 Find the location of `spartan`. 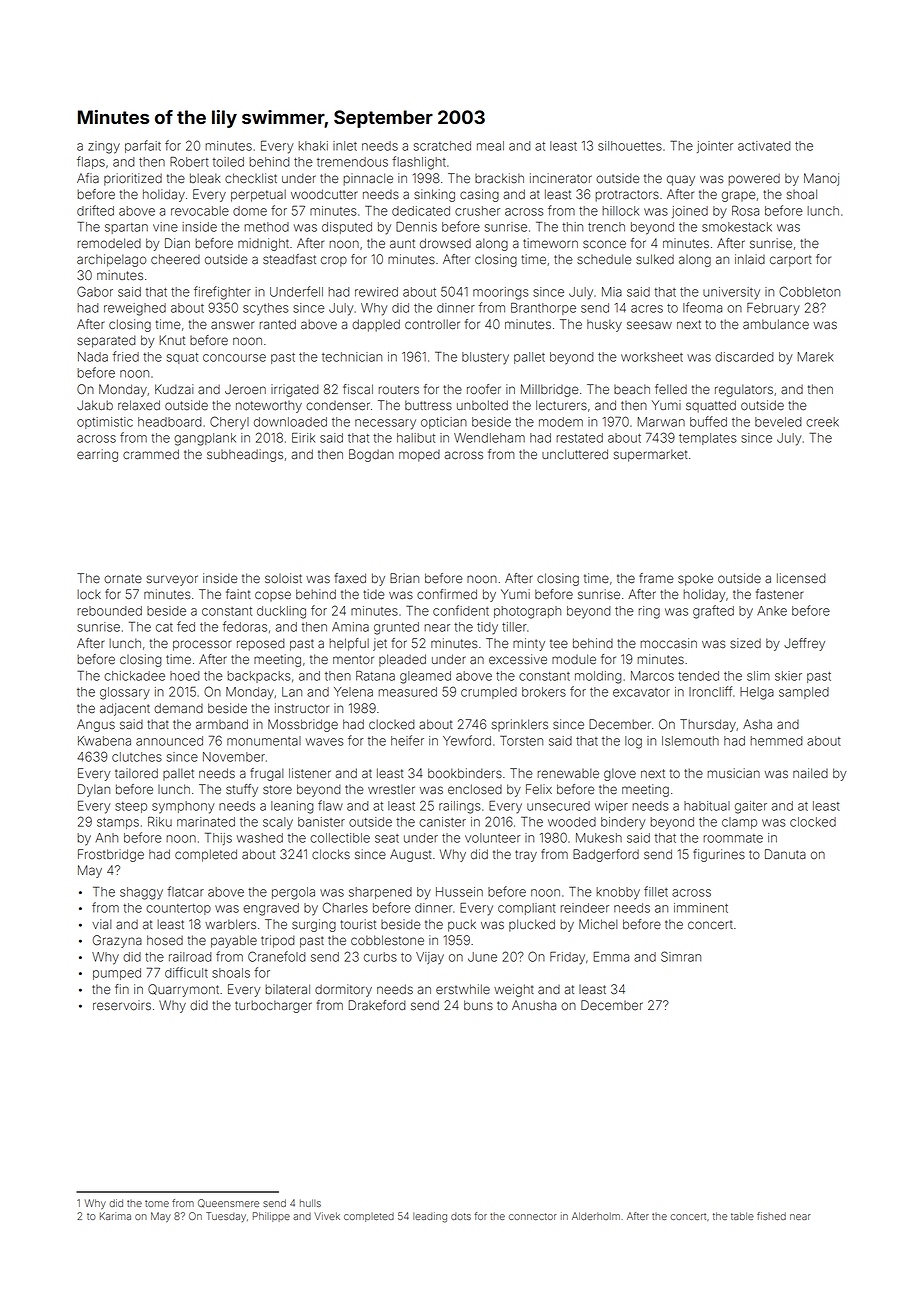

spartan is located at coordinates (126, 228).
